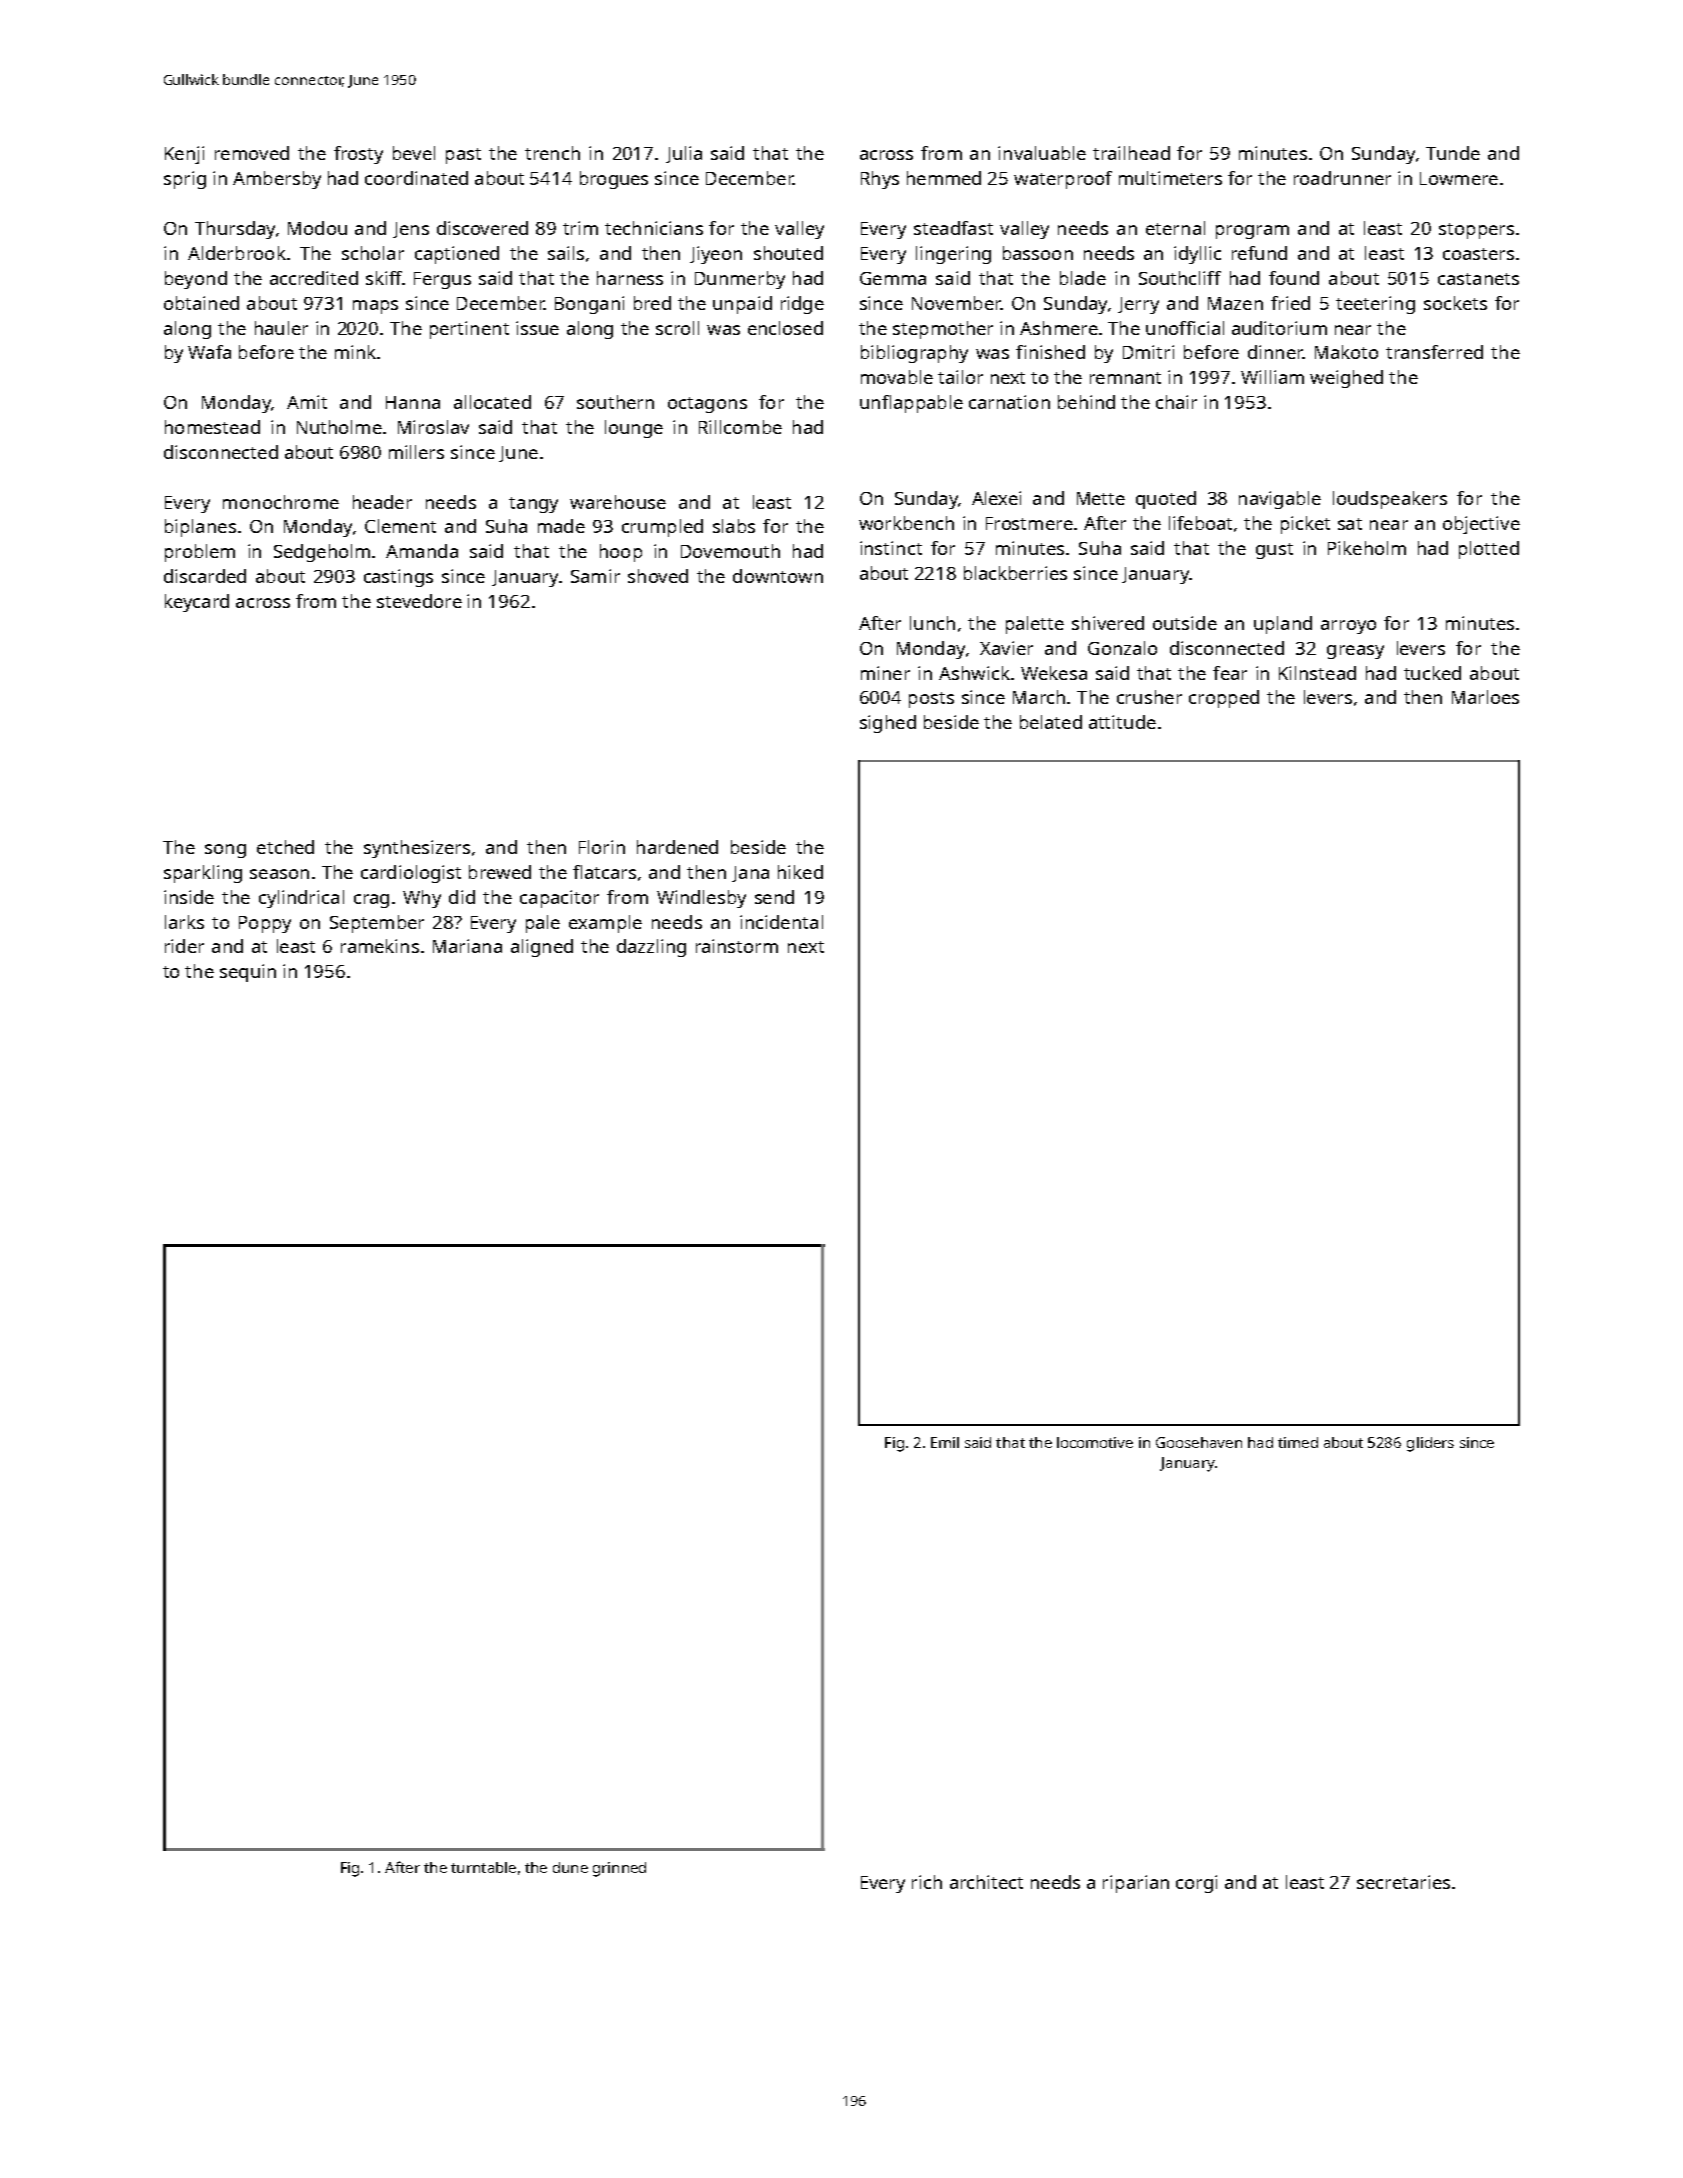 The image size is (1683, 2178). Describe the element at coordinates (1390, 500) in the page. I see `loudspeakers` at that location.
